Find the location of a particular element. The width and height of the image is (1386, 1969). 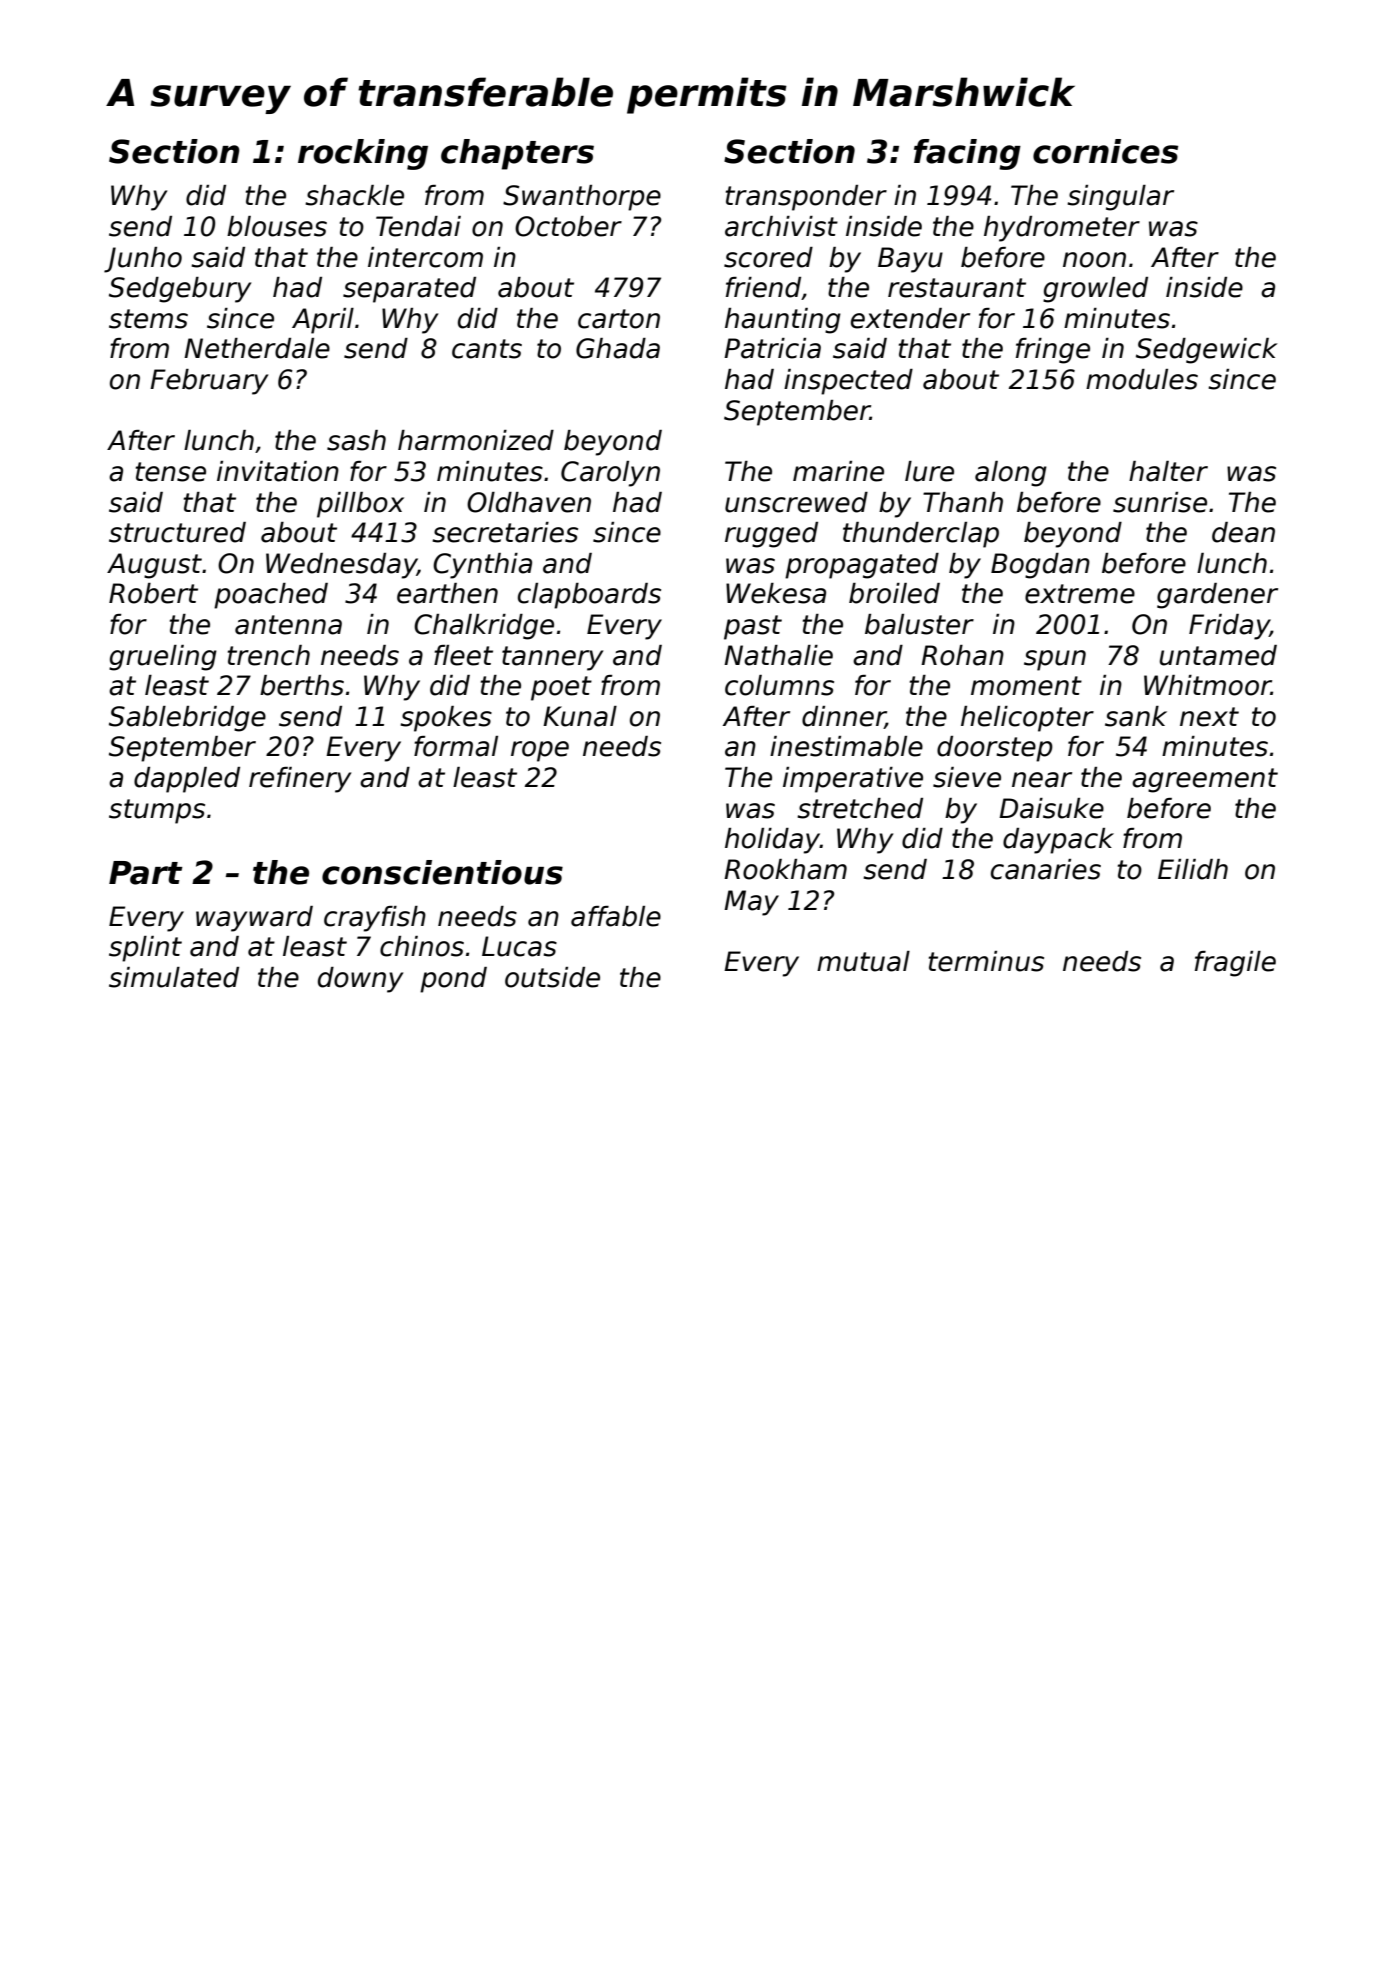

simulated is located at coordinates (174, 977).
